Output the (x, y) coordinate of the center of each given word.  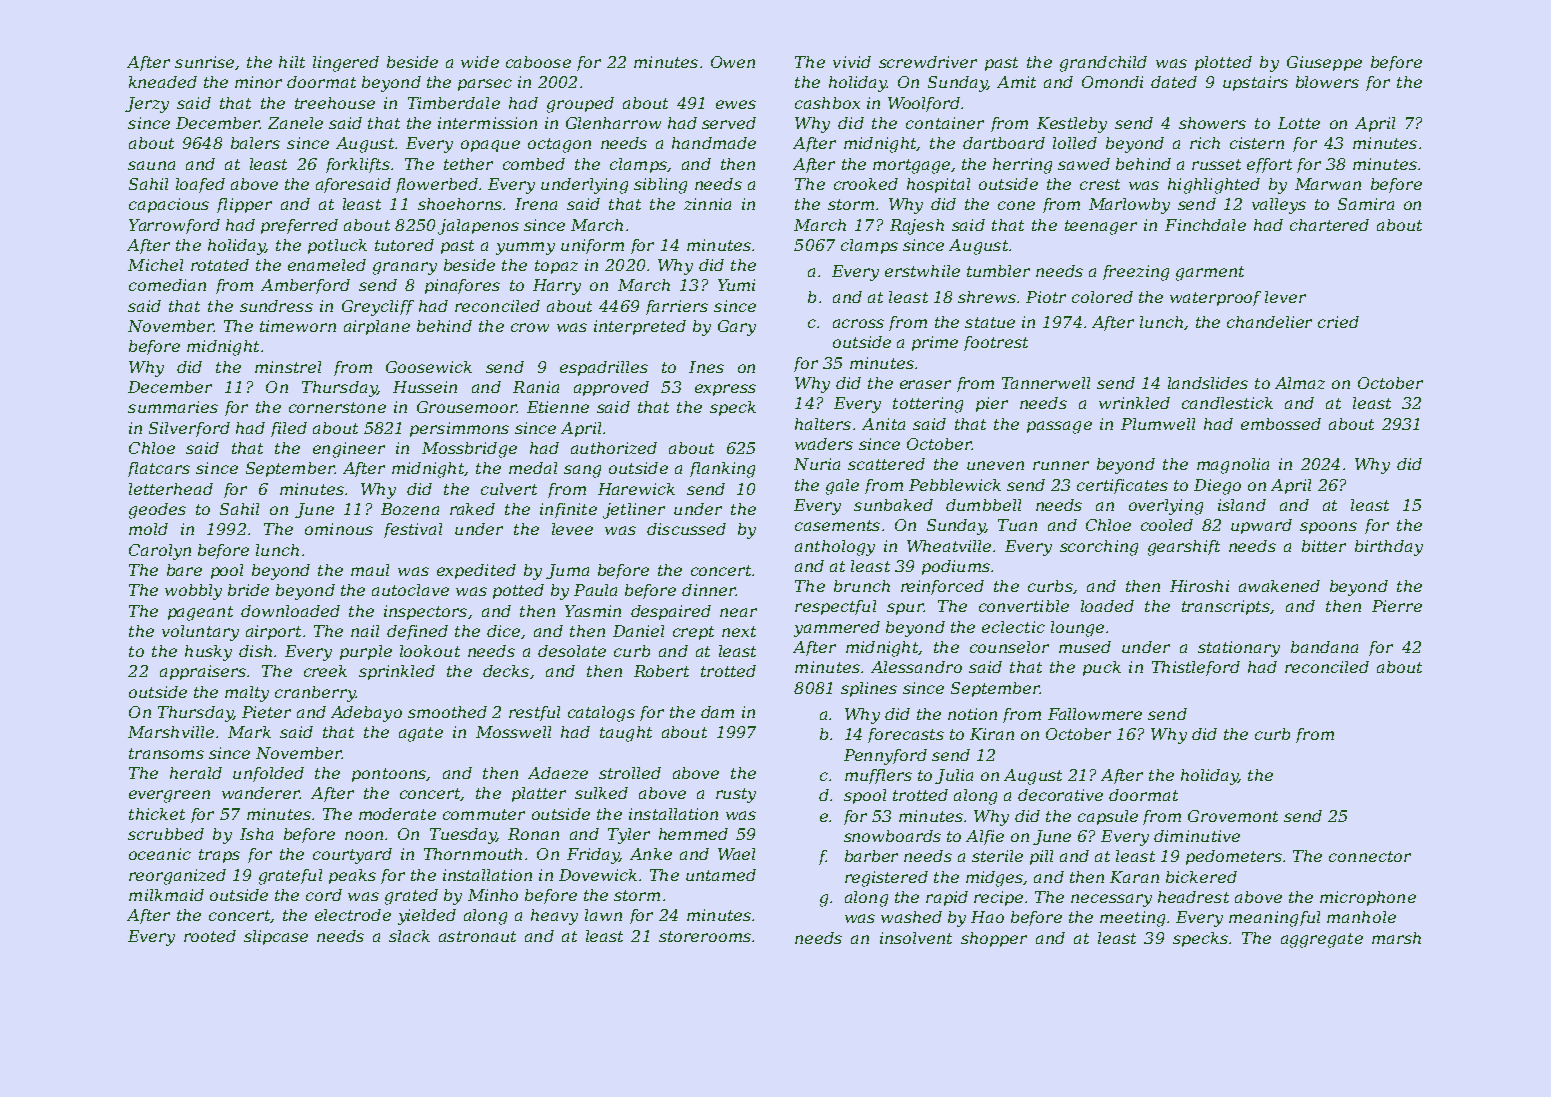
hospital (938, 185)
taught (626, 734)
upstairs (1255, 83)
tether (468, 164)
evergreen (169, 796)
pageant (200, 613)
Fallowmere (1095, 714)
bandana (1324, 647)
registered (886, 879)
